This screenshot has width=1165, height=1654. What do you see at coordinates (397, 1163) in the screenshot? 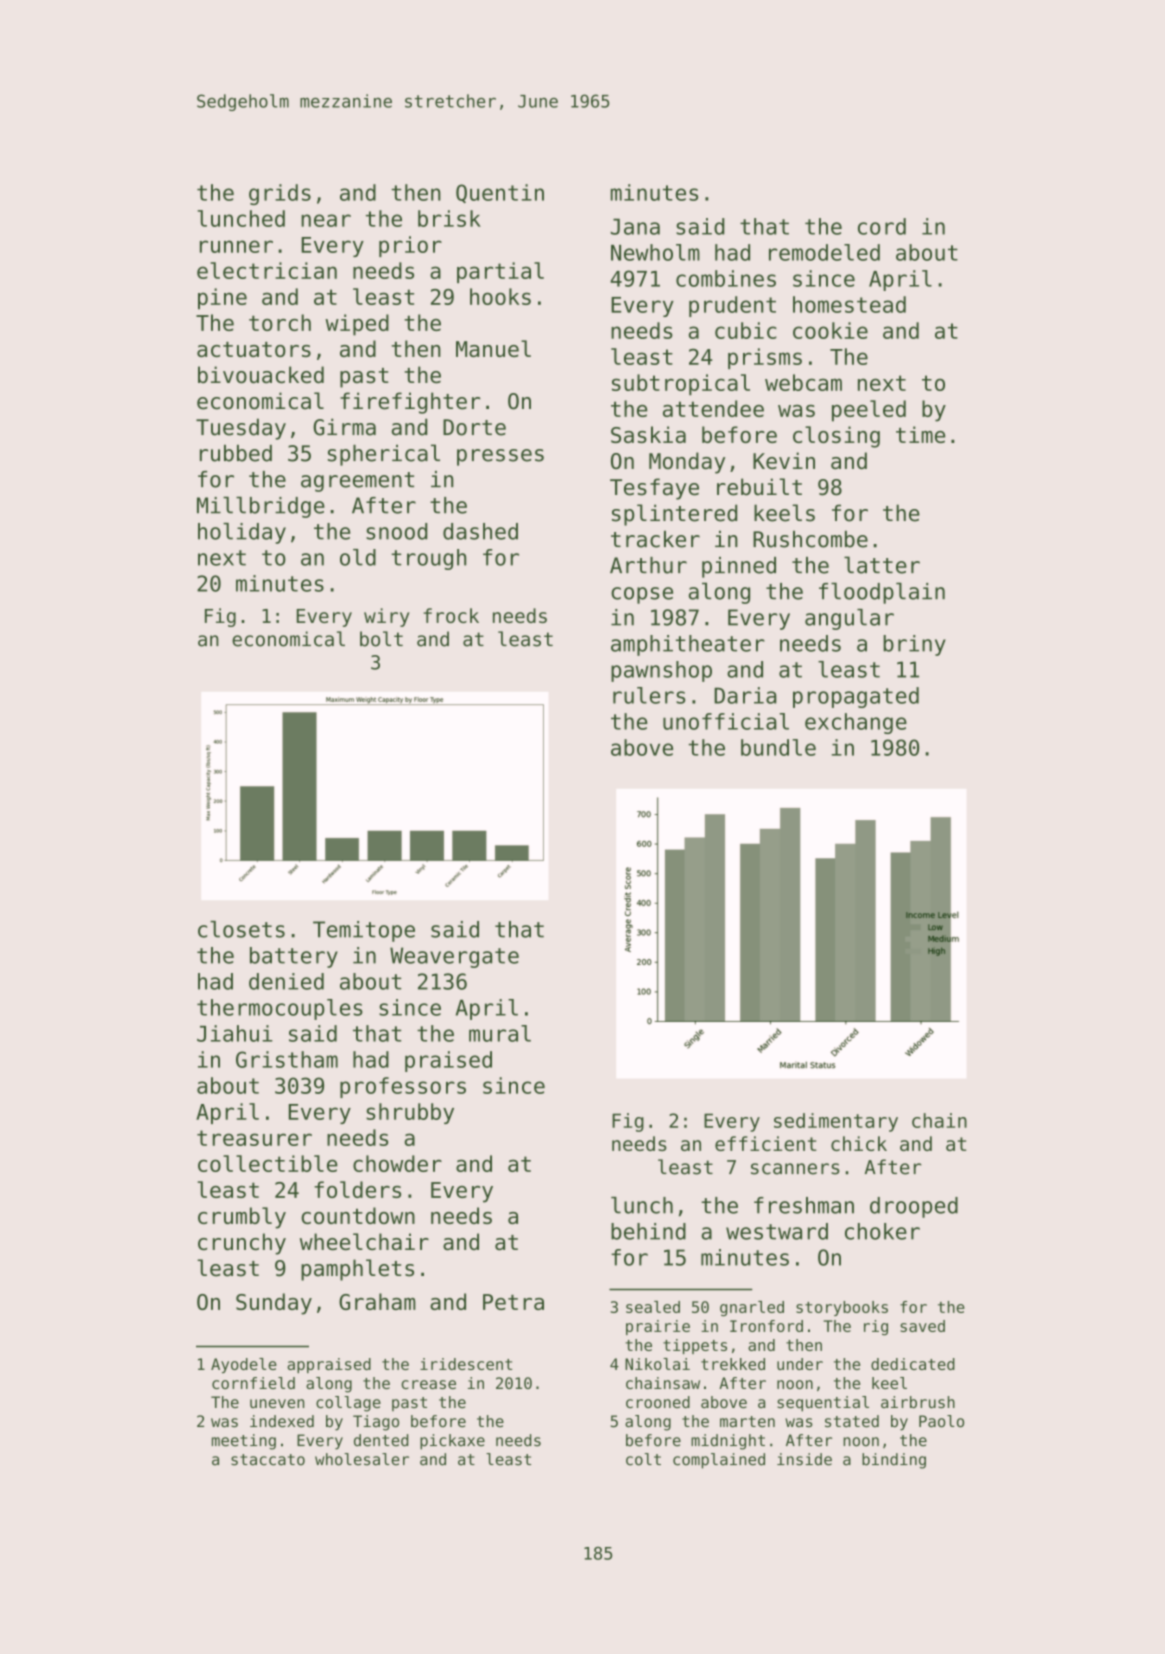
I see `chowder` at bounding box center [397, 1163].
